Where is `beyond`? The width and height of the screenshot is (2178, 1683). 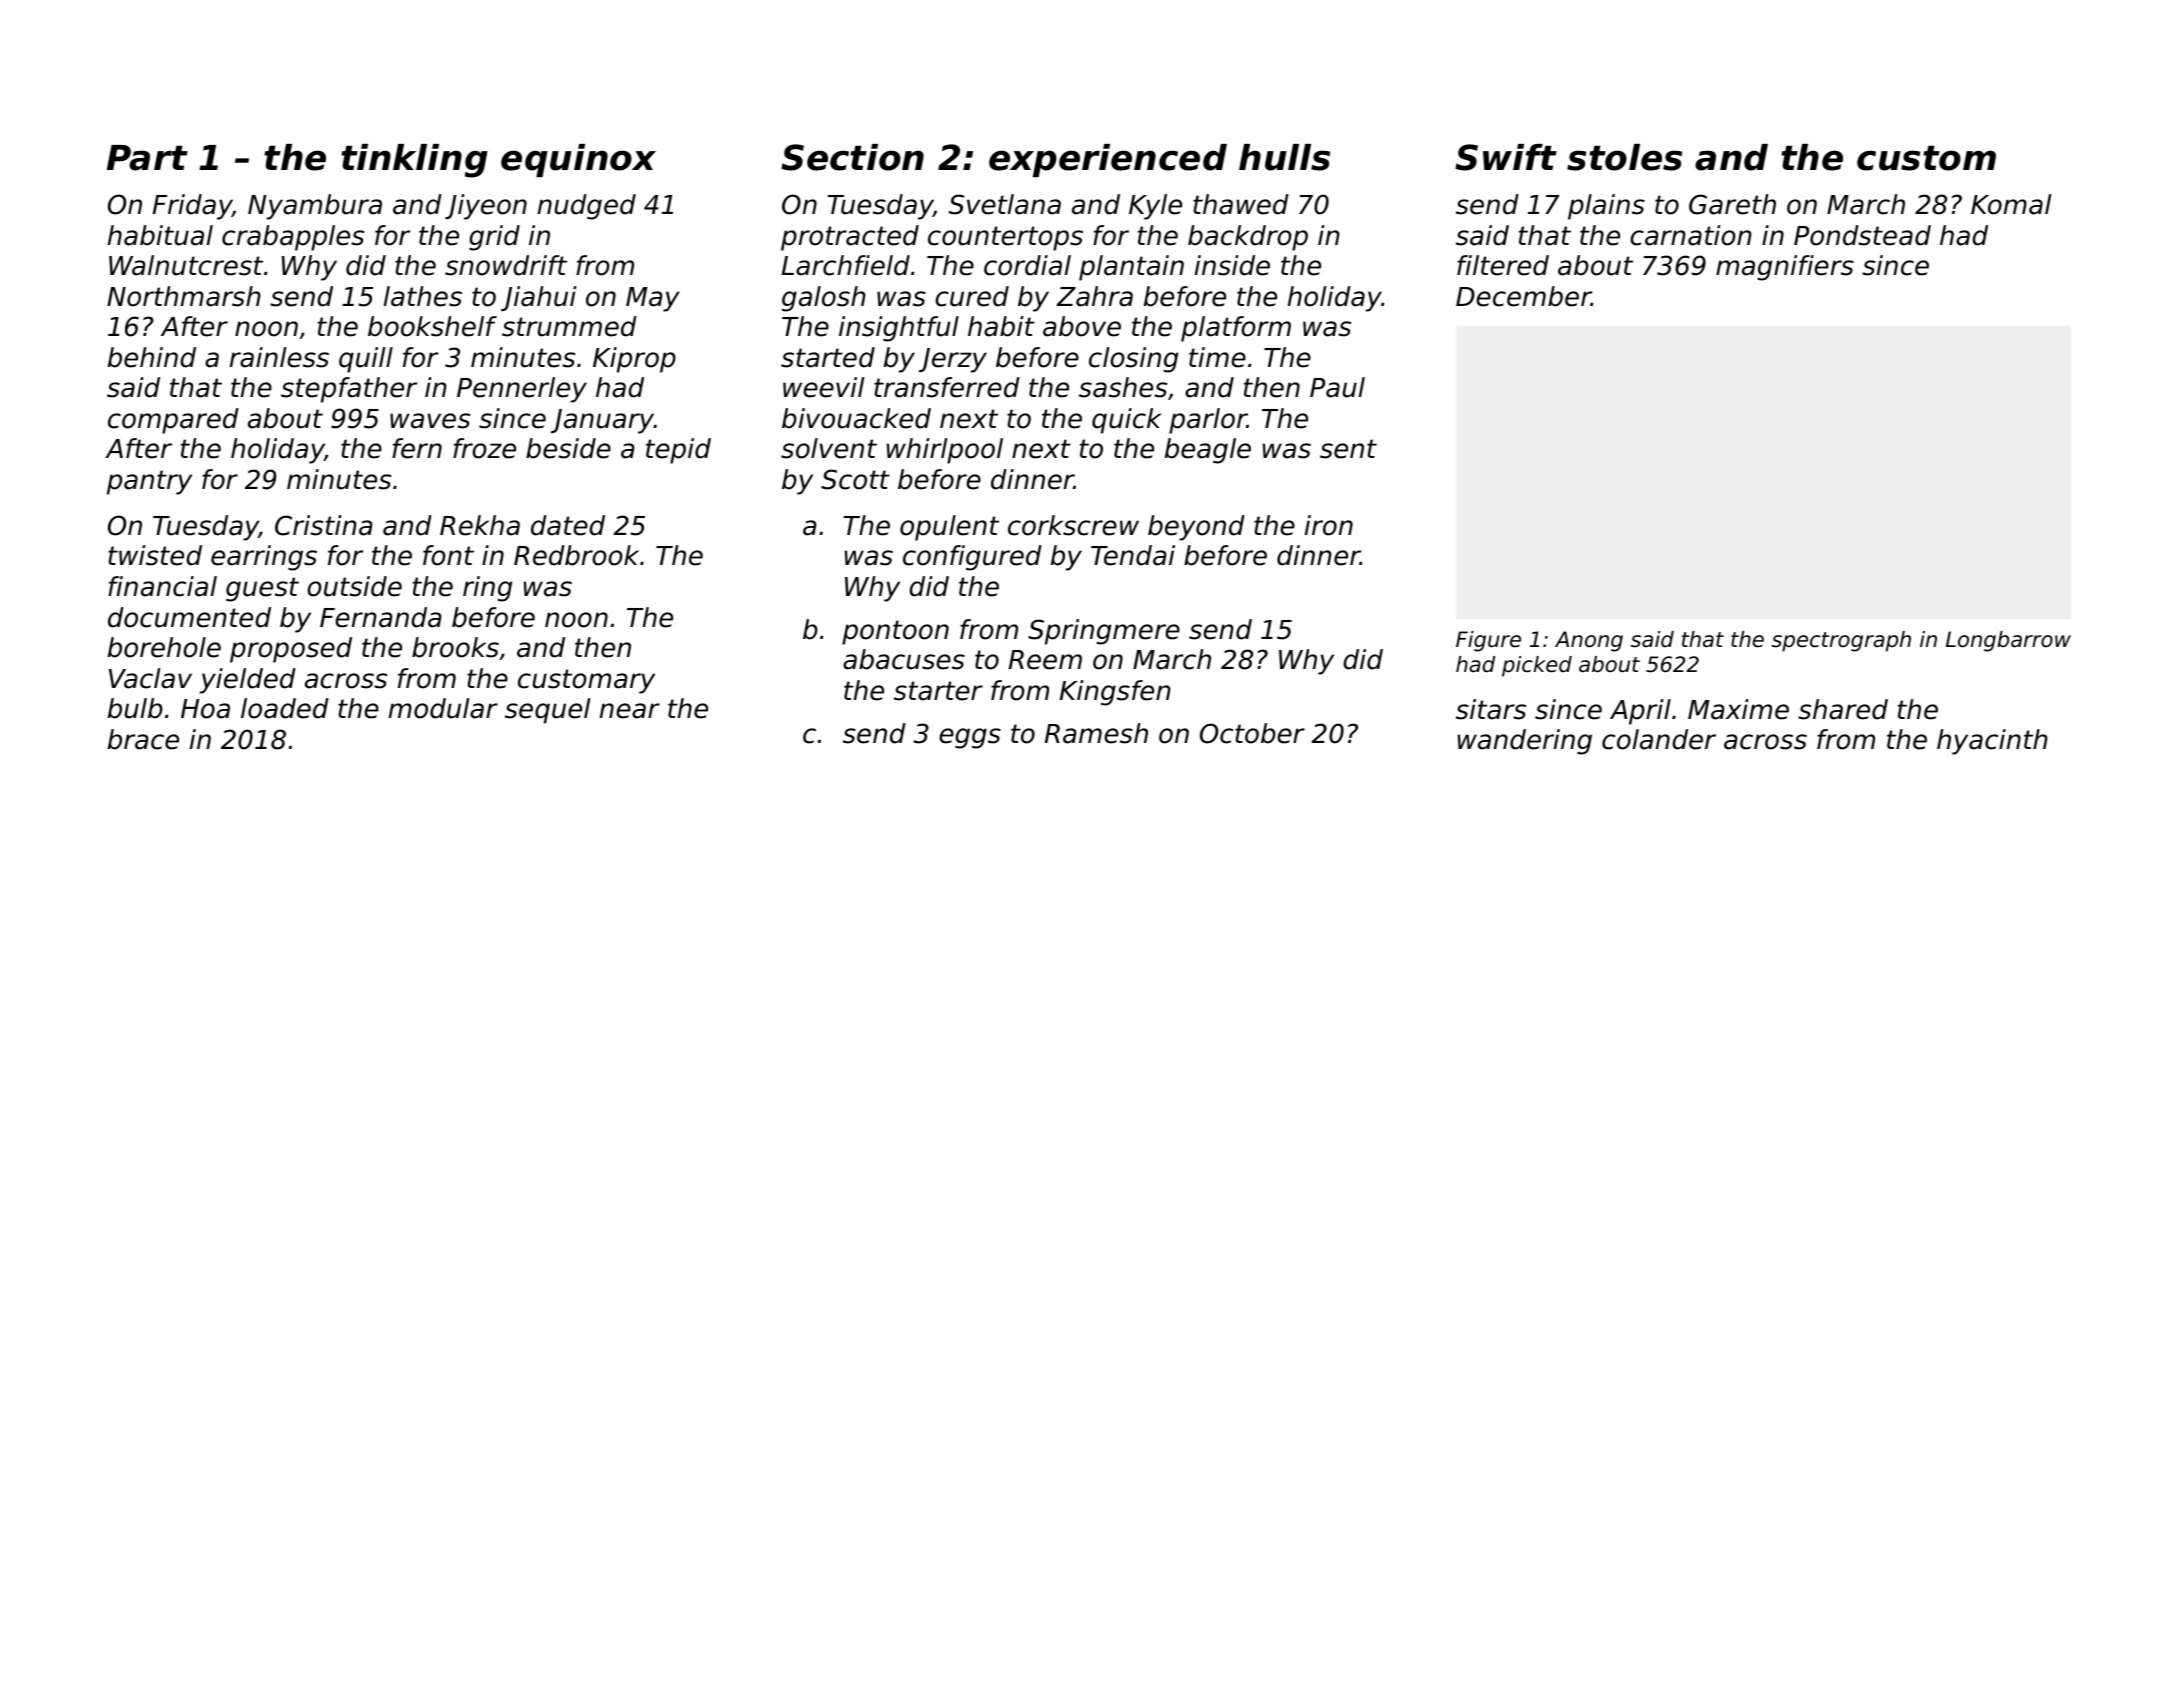 beyond is located at coordinates (1196, 528).
